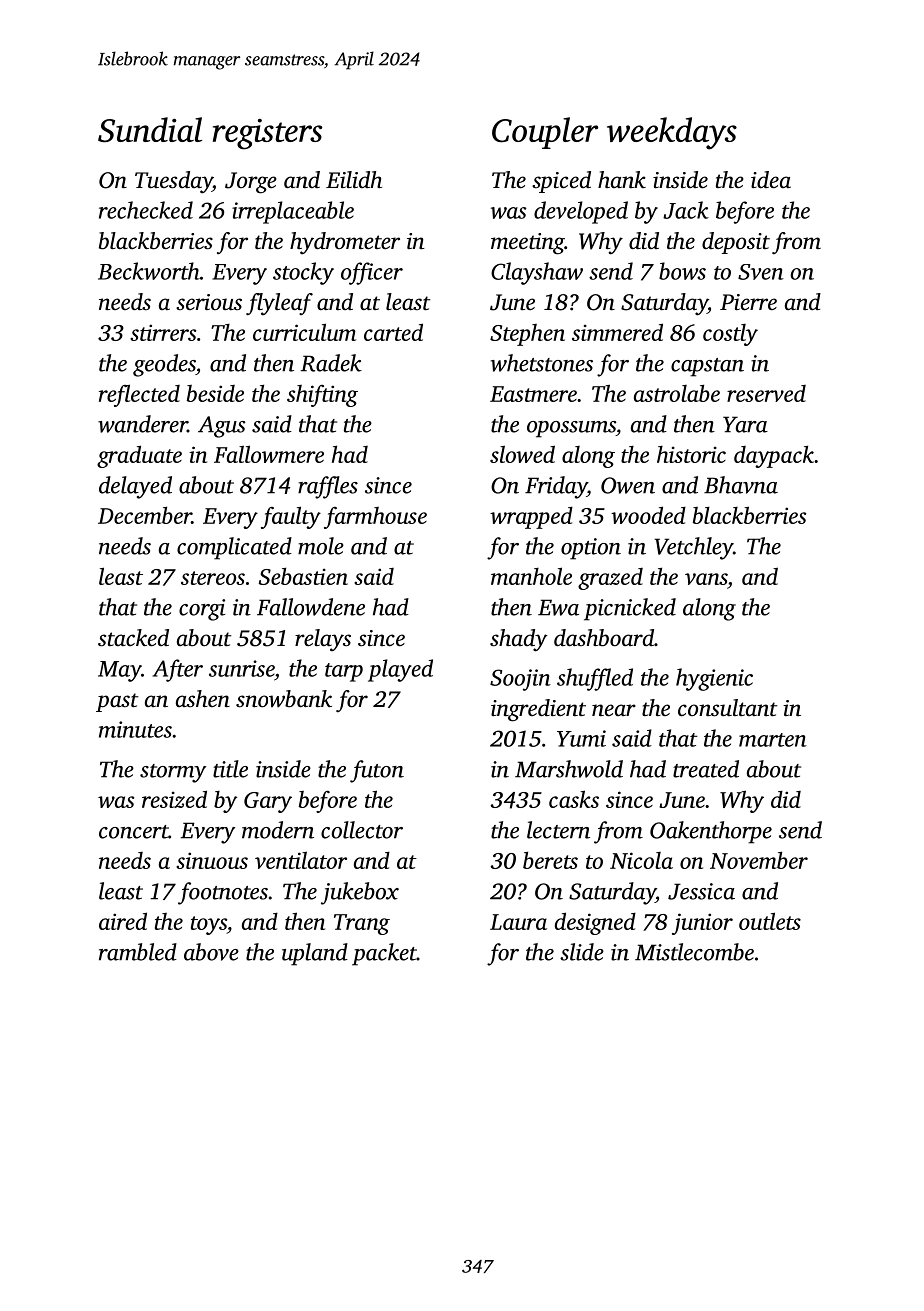  What do you see at coordinates (304, 332) in the document?
I see `curriculum` at bounding box center [304, 332].
